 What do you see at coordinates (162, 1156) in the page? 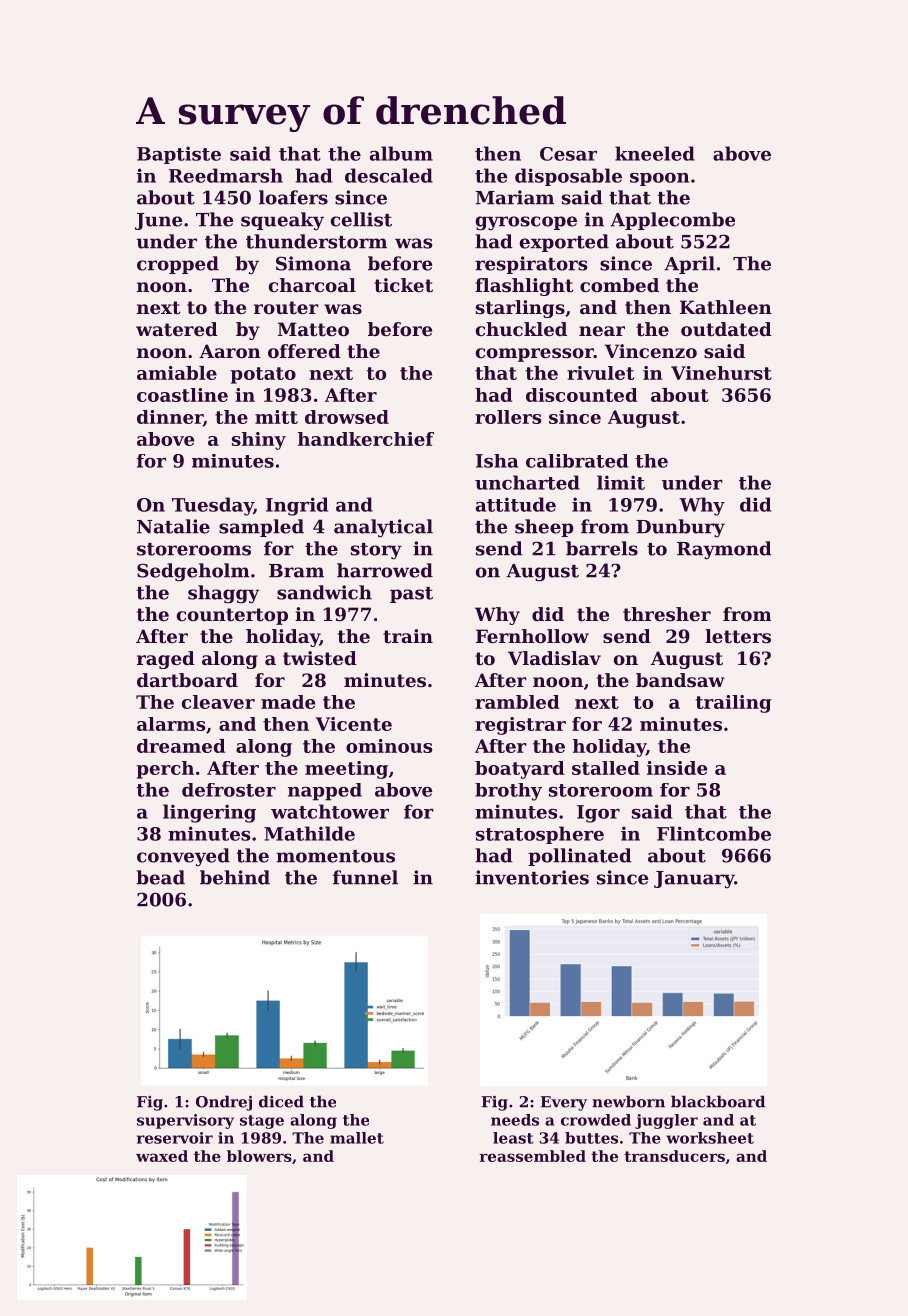
I see `waxed` at bounding box center [162, 1156].
